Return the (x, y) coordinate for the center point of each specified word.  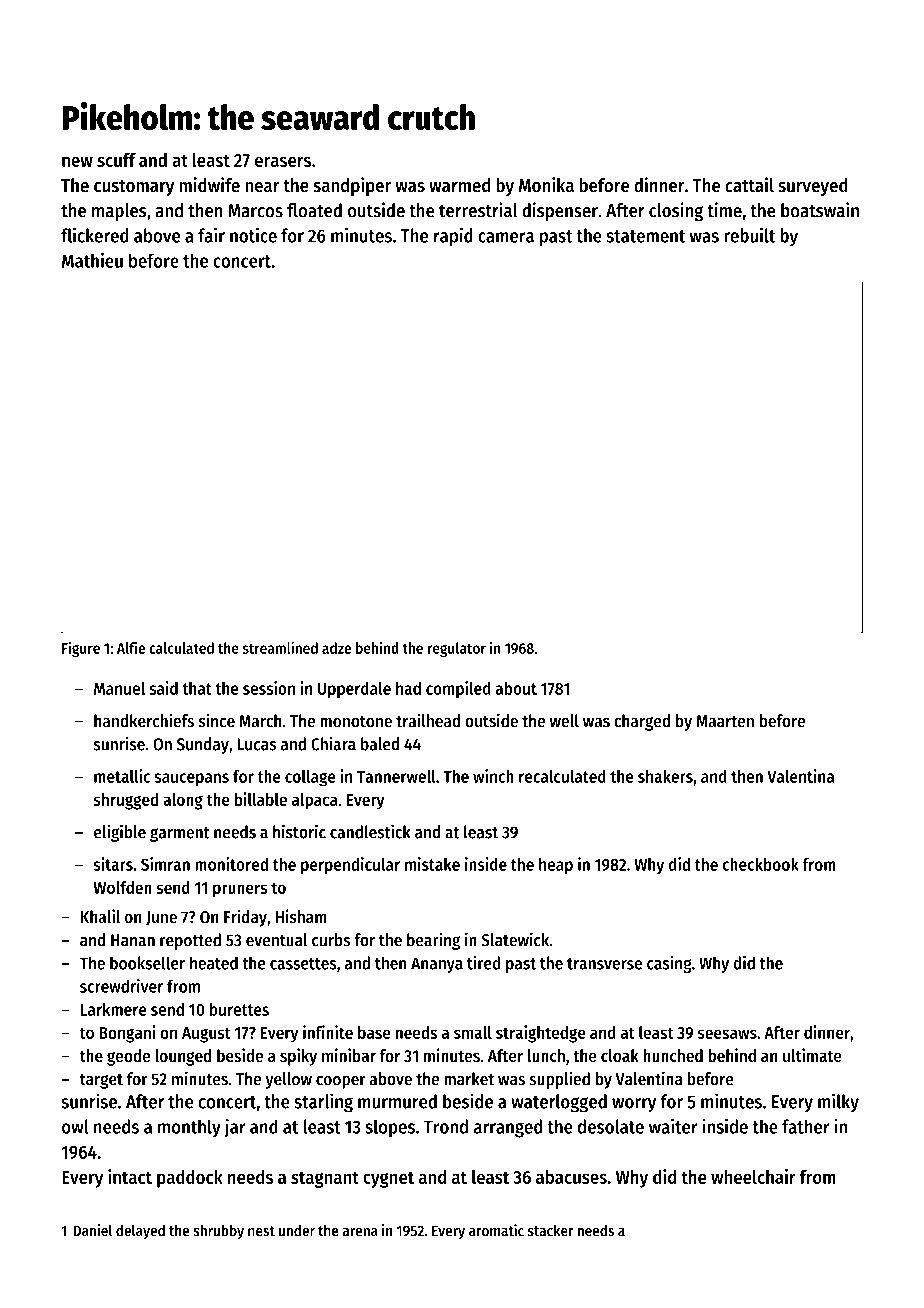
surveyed (813, 187)
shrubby (218, 1232)
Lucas (256, 744)
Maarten (725, 721)
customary (134, 188)
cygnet (388, 1179)
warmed (459, 185)
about (516, 688)
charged (642, 722)
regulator (457, 649)
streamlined (280, 647)
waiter (673, 1126)
